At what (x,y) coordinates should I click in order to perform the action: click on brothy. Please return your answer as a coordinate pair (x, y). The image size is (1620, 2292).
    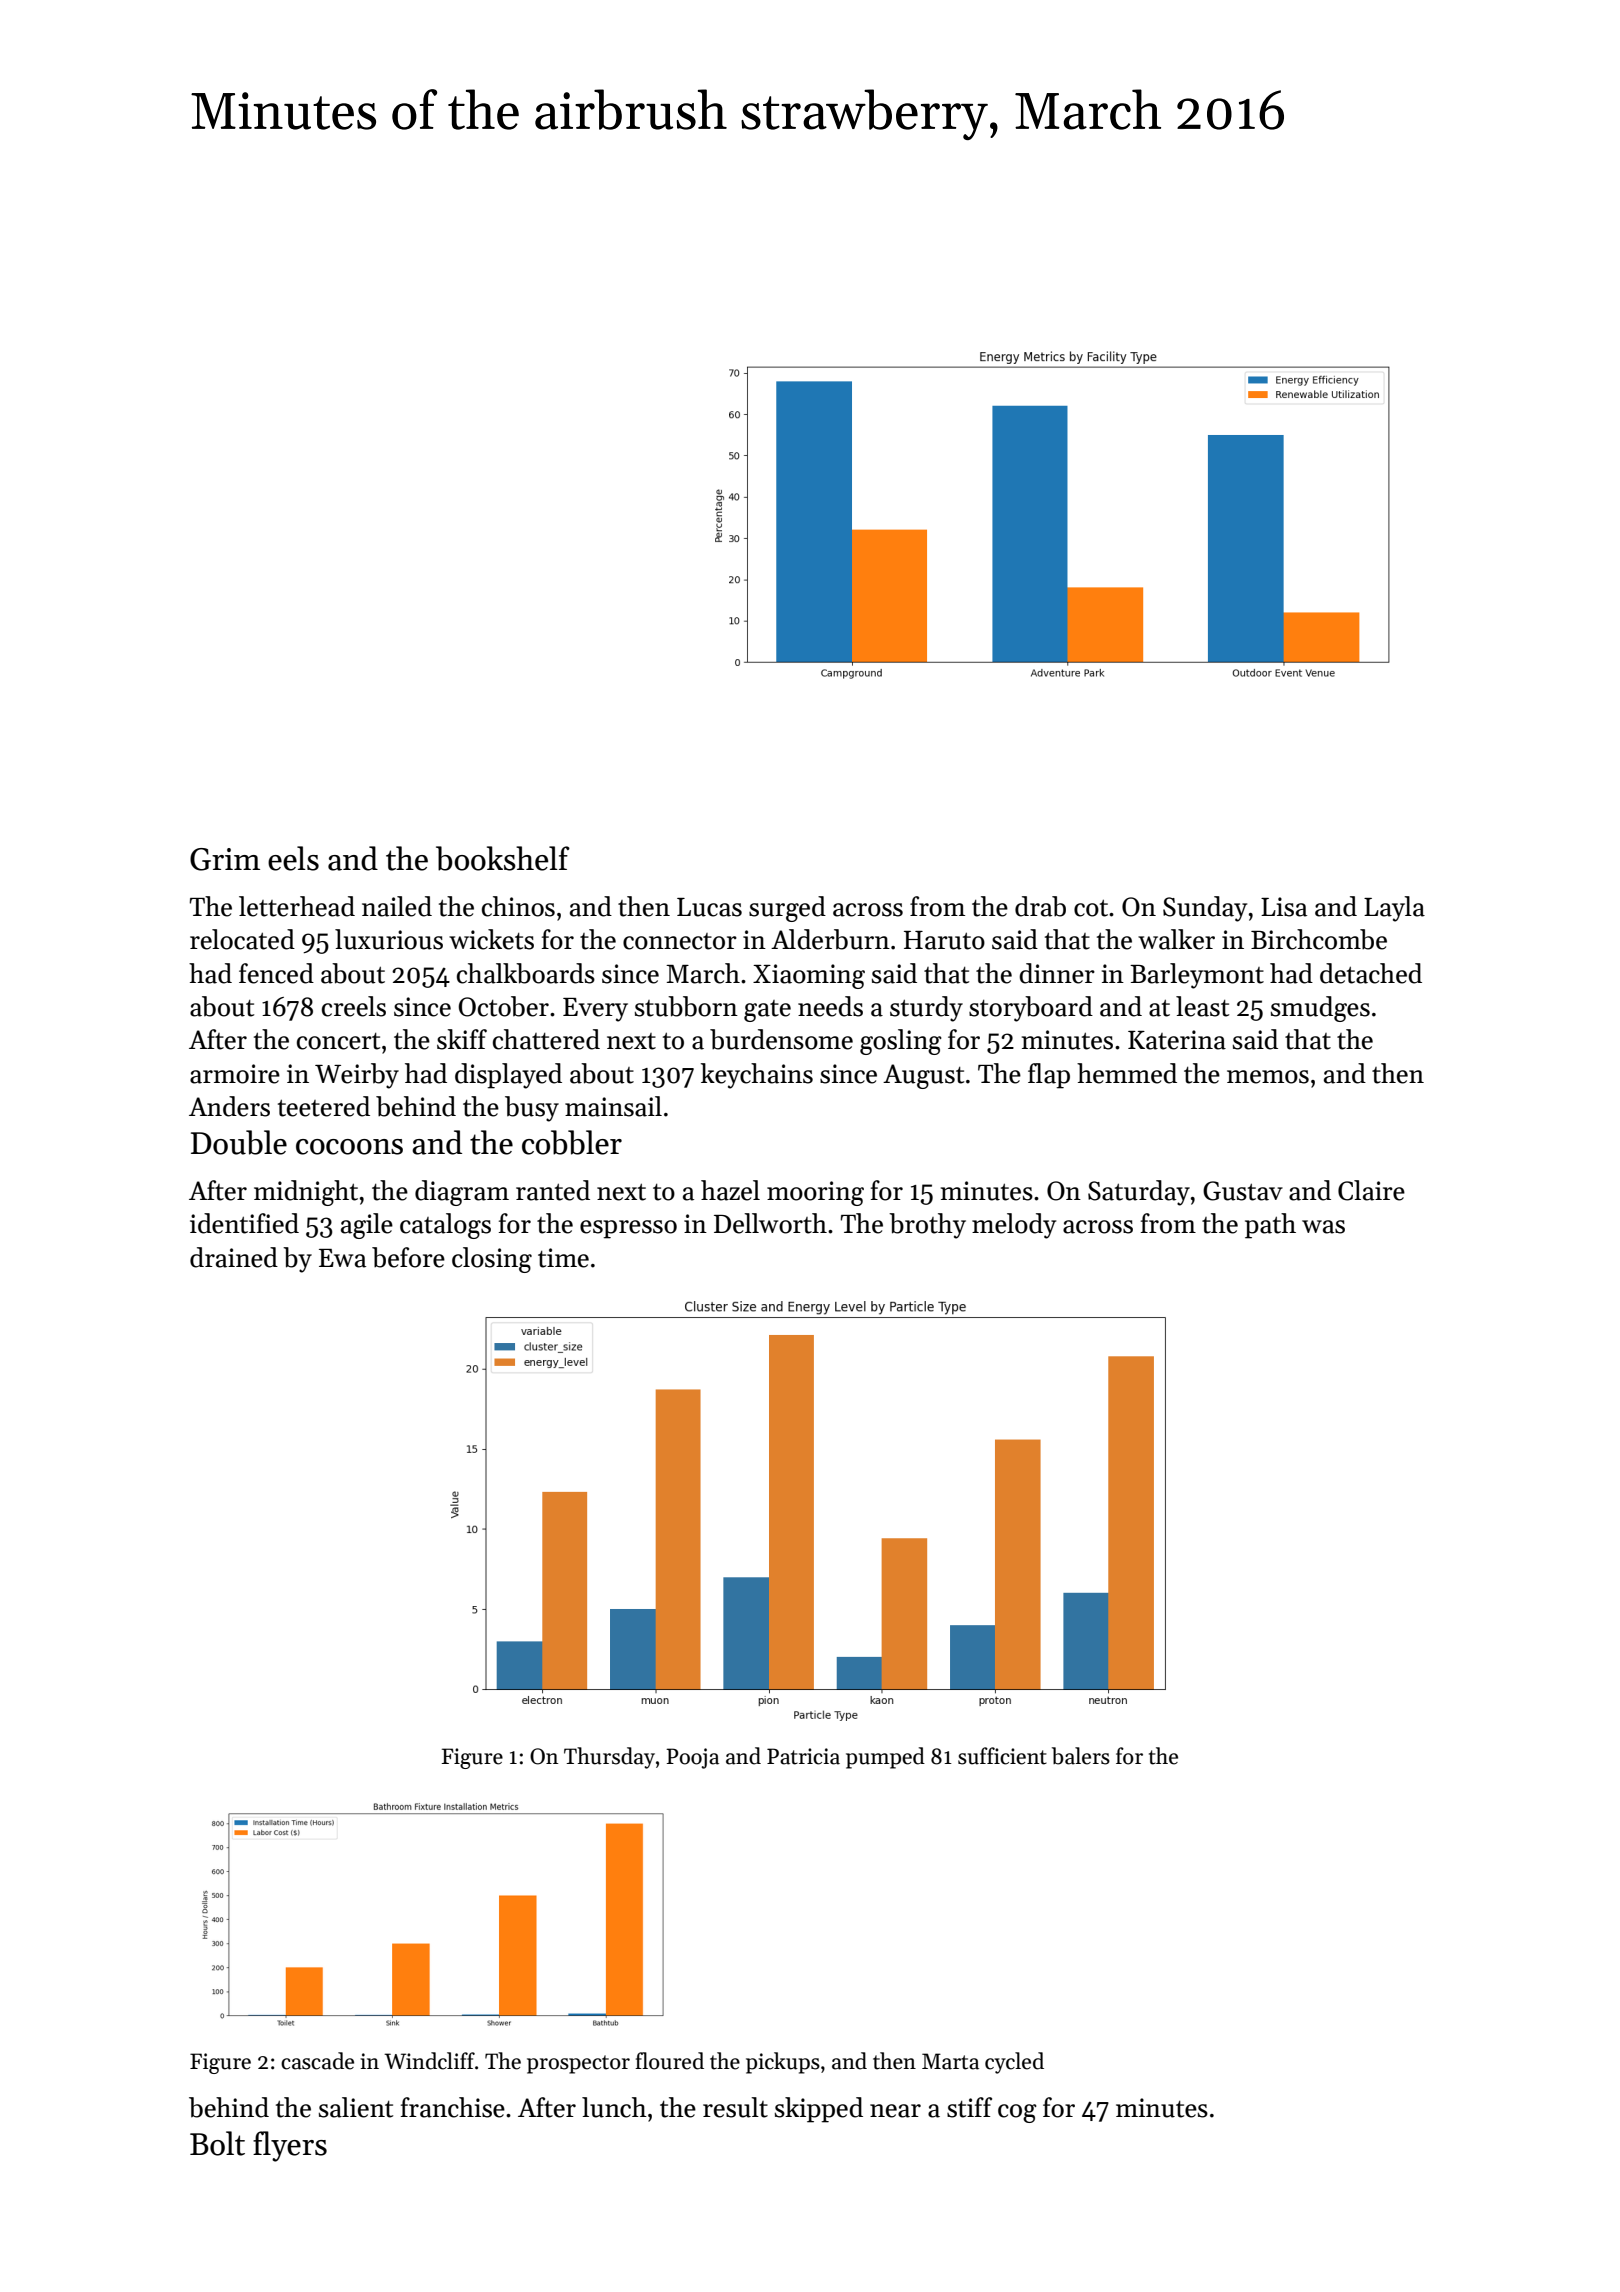
    Looking at the image, I should click on (927, 1226).
